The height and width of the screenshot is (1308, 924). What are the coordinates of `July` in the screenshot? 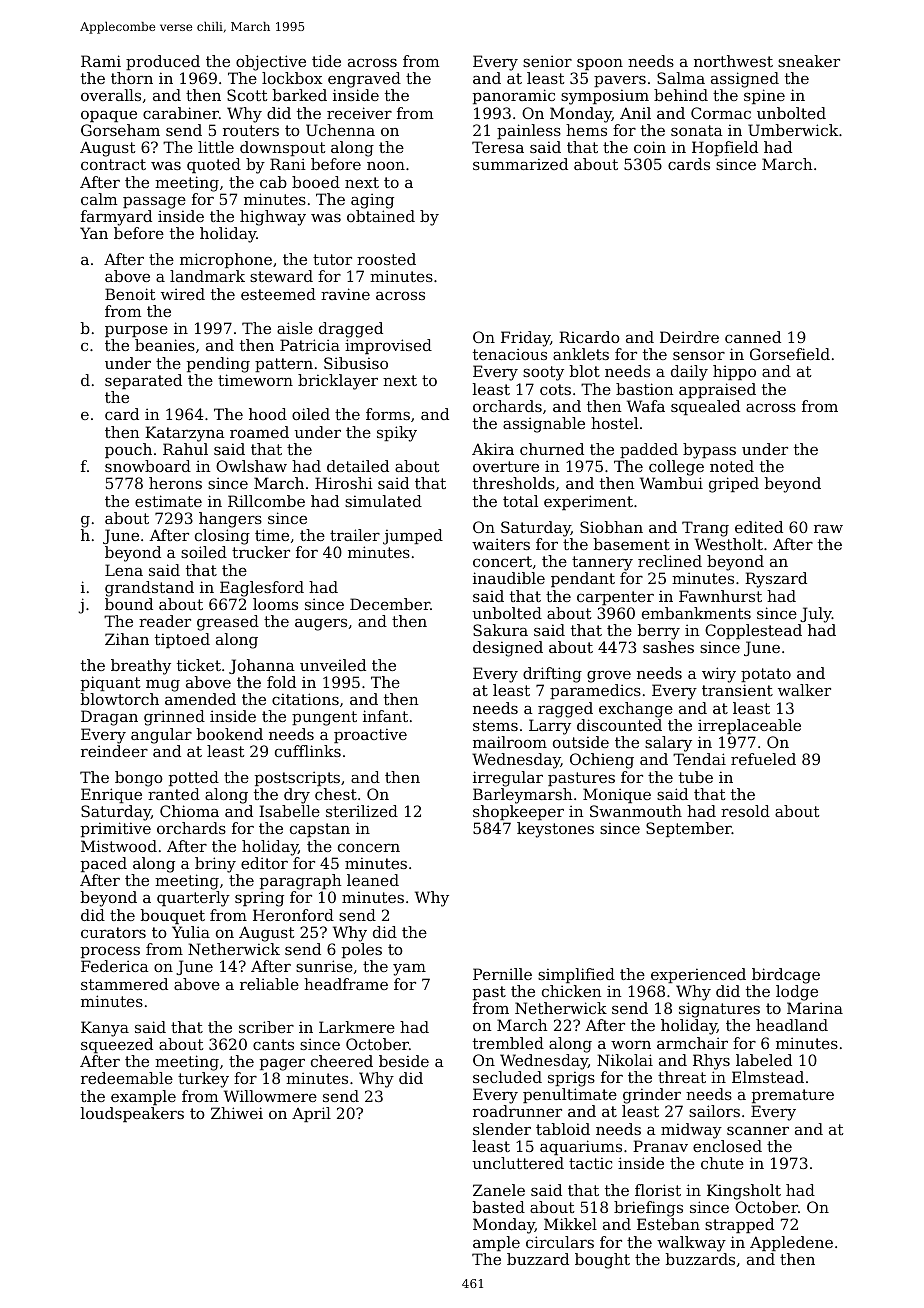 It's located at (816, 615).
